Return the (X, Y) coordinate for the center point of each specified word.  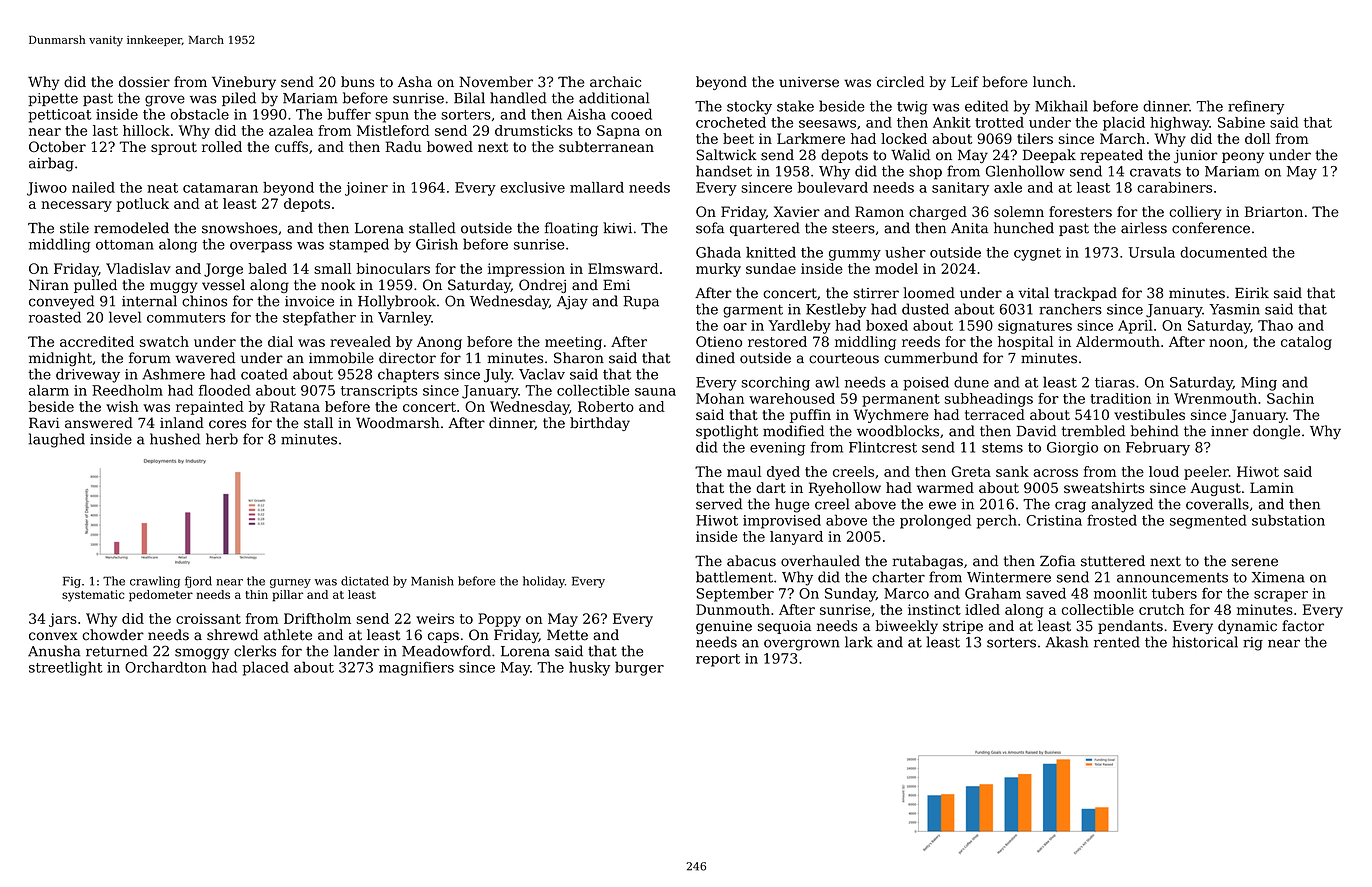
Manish (432, 581)
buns (357, 82)
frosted (1112, 520)
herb (222, 439)
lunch (1052, 82)
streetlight (66, 668)
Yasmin (1234, 309)
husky (589, 668)
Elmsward (623, 268)
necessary (76, 206)
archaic (615, 82)
